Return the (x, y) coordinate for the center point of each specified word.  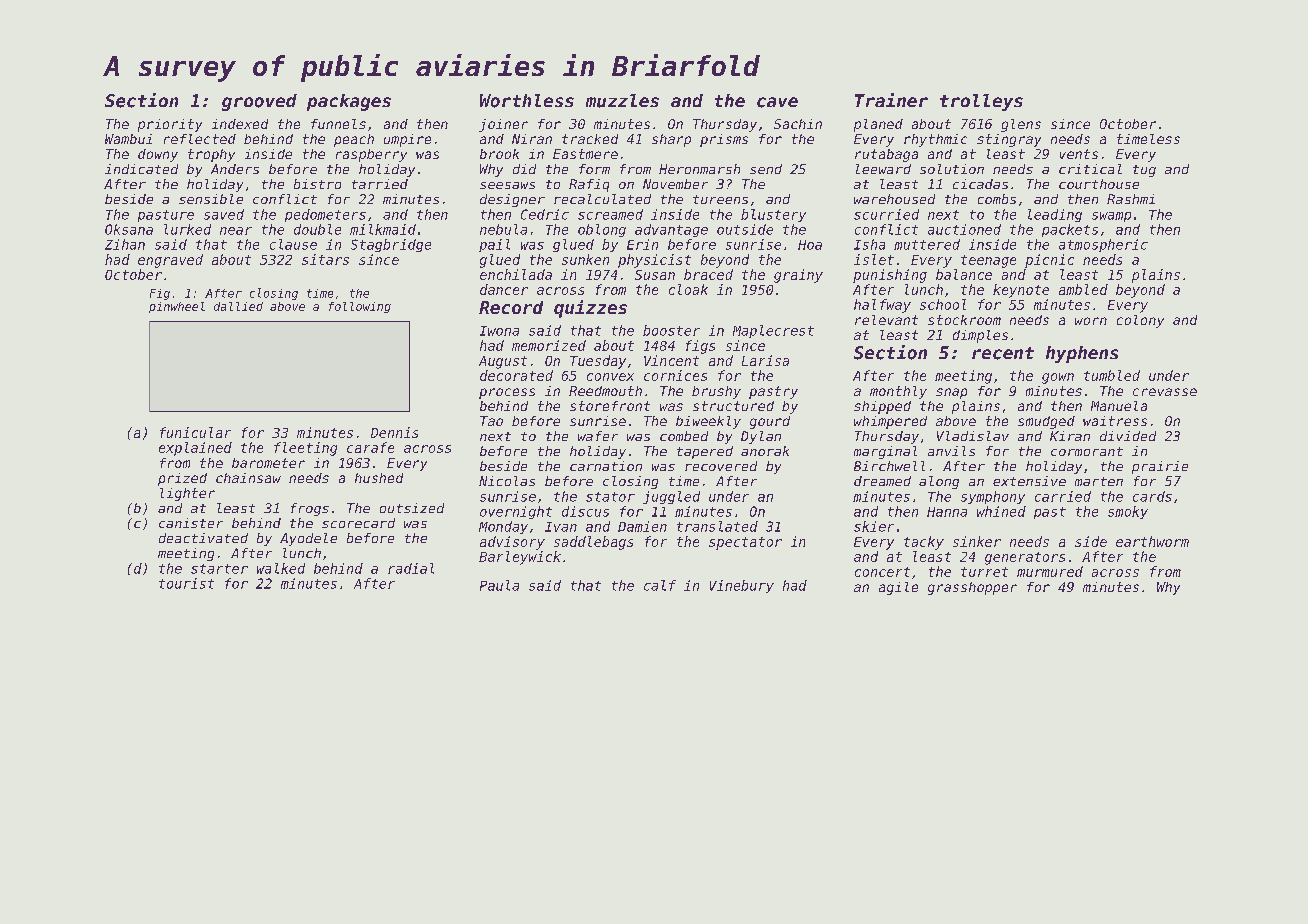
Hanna (947, 512)
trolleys (981, 102)
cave (777, 102)
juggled (671, 497)
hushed (379, 478)
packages (349, 102)
